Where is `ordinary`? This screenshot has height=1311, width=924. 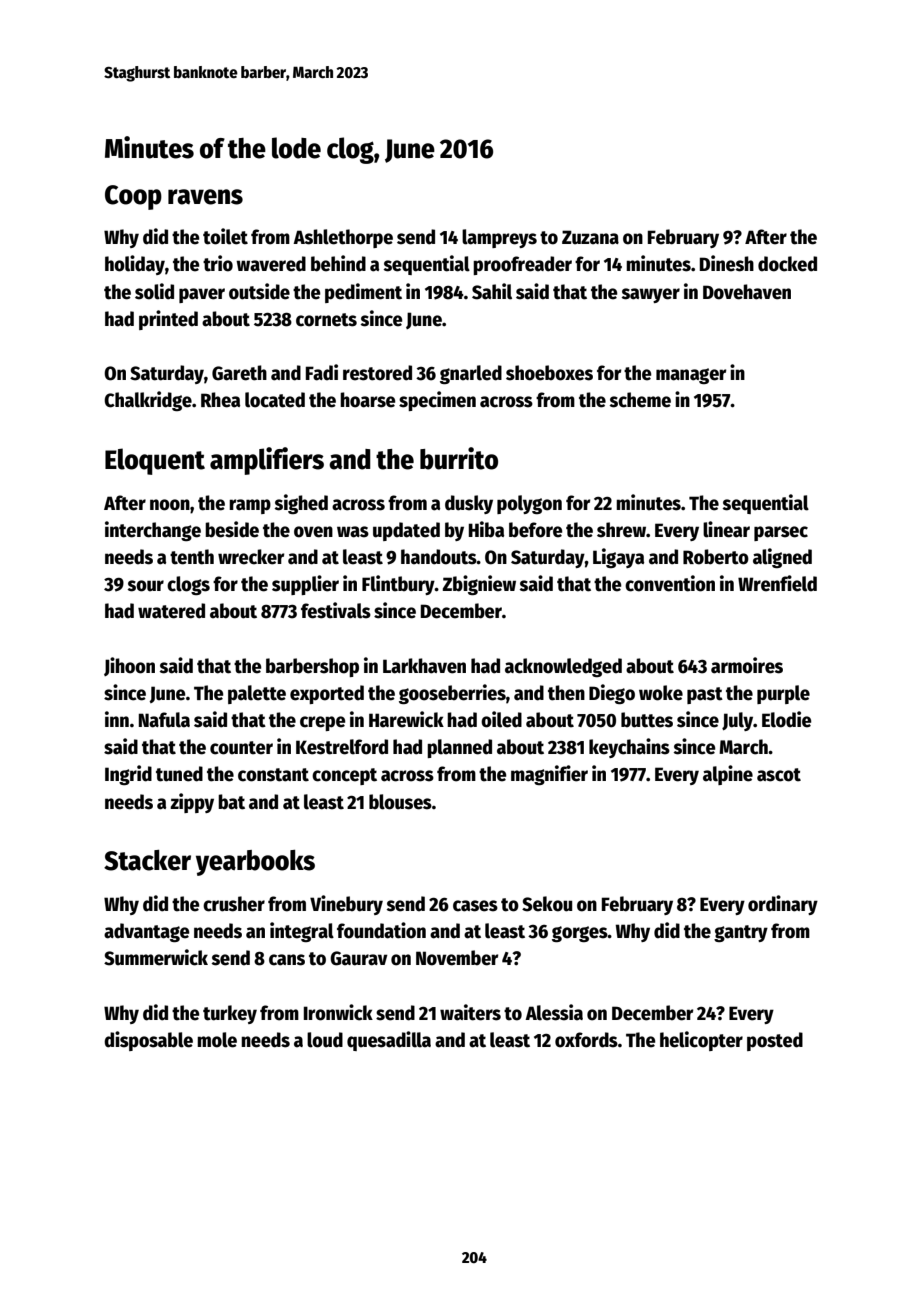 ordinary is located at coordinates (783, 905).
